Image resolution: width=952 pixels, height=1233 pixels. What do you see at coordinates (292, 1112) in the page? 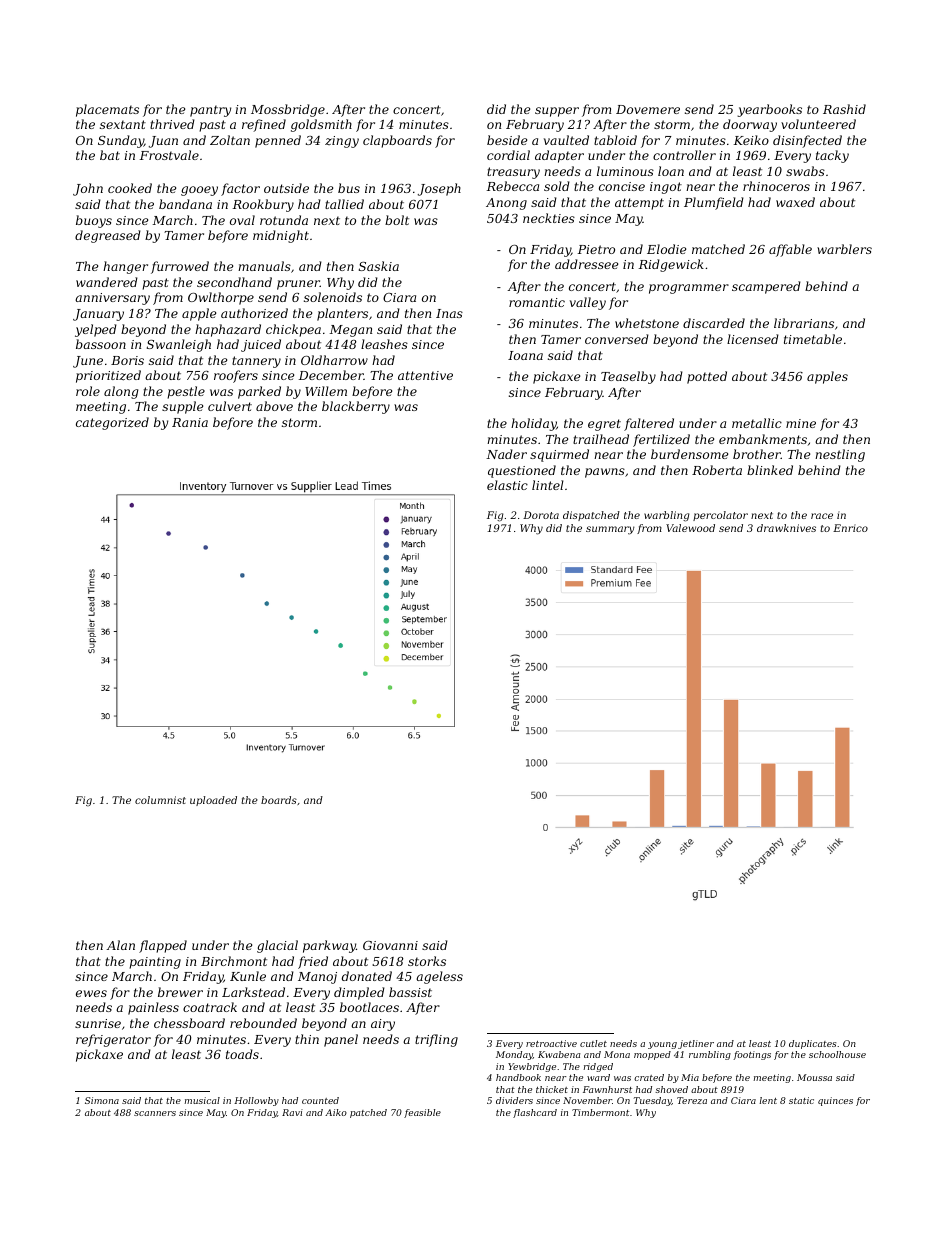
I see `Ravi` at bounding box center [292, 1112].
